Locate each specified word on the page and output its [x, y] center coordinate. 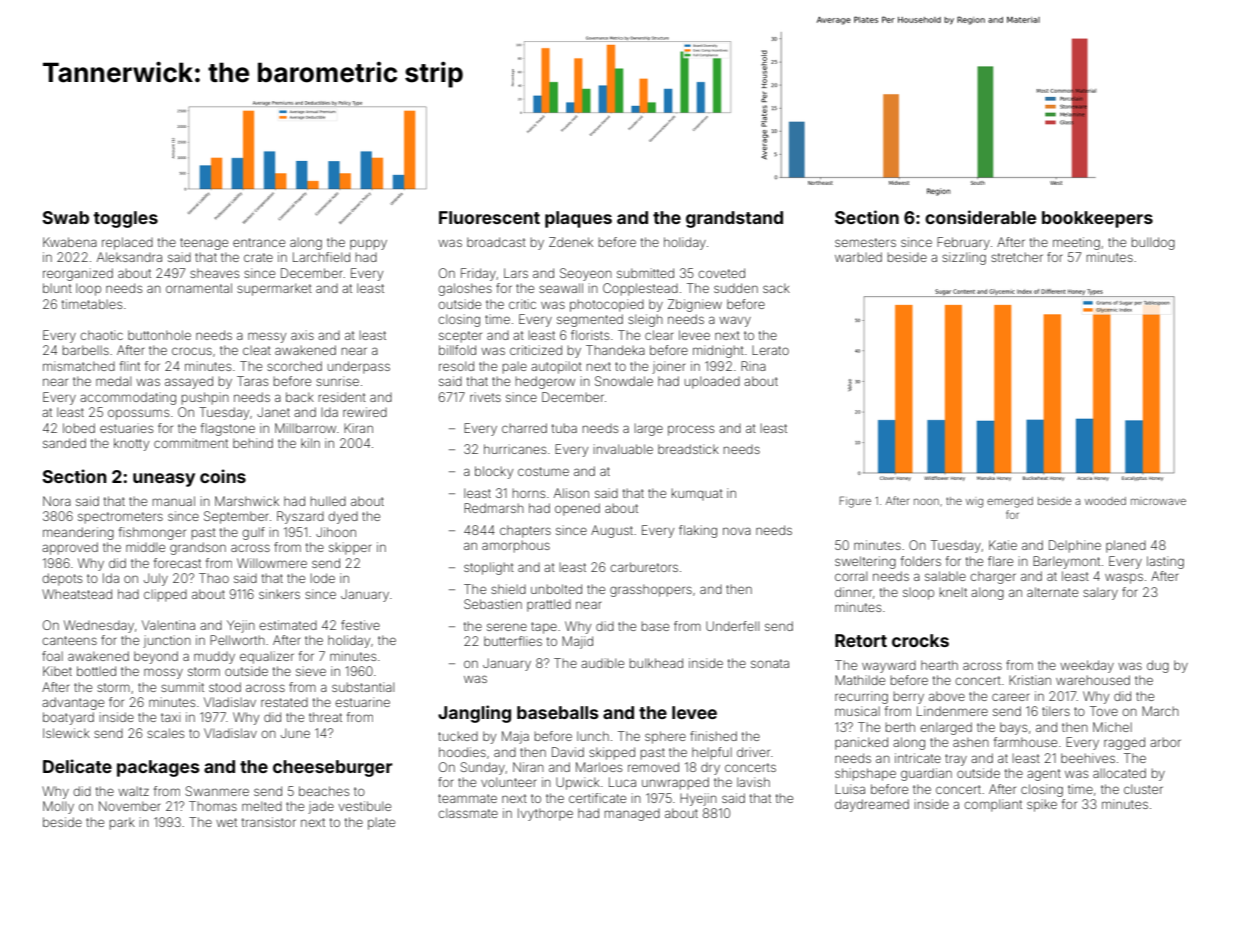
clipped [165, 595]
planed [1126, 546]
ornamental [199, 288]
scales [165, 733]
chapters [525, 531]
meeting [1076, 243]
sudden [736, 288]
